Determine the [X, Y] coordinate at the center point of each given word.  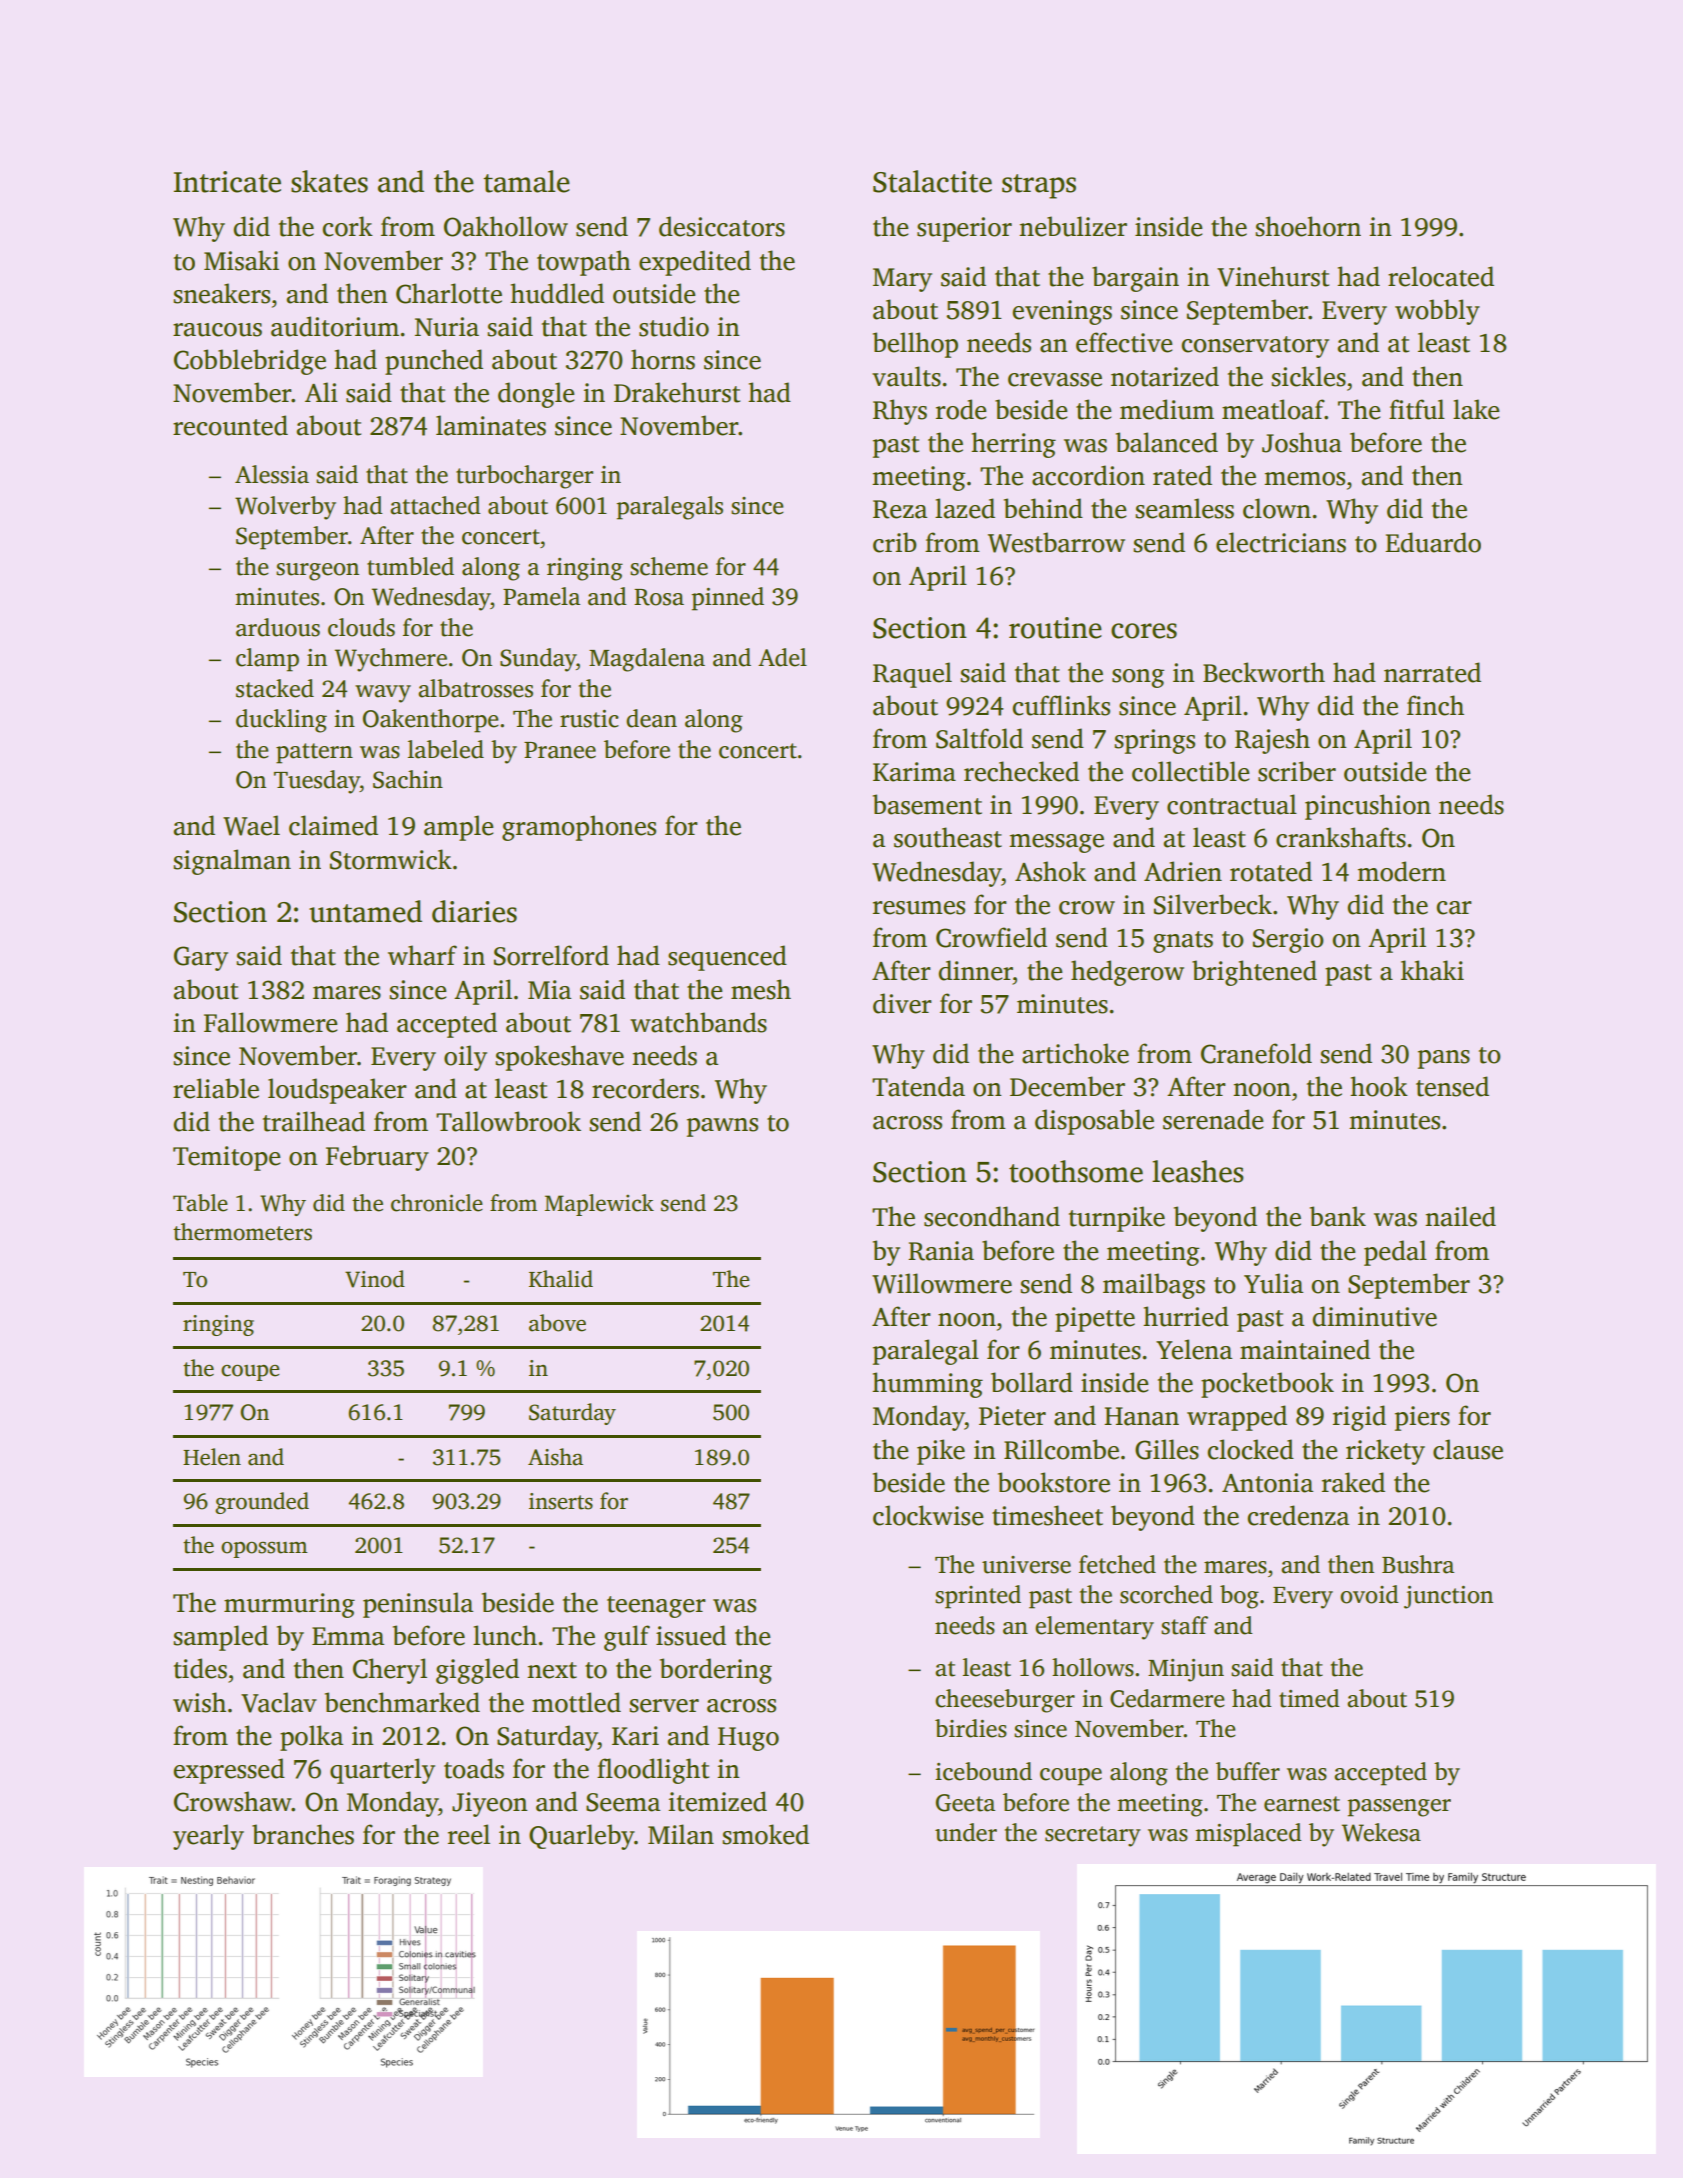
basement [927, 804]
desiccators [722, 226]
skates [329, 181]
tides [200, 1668]
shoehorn [1308, 226]
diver [902, 1003]
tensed [1452, 1086]
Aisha [555, 1457]
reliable [216, 1088]
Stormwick [391, 859]
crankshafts [1341, 837]
